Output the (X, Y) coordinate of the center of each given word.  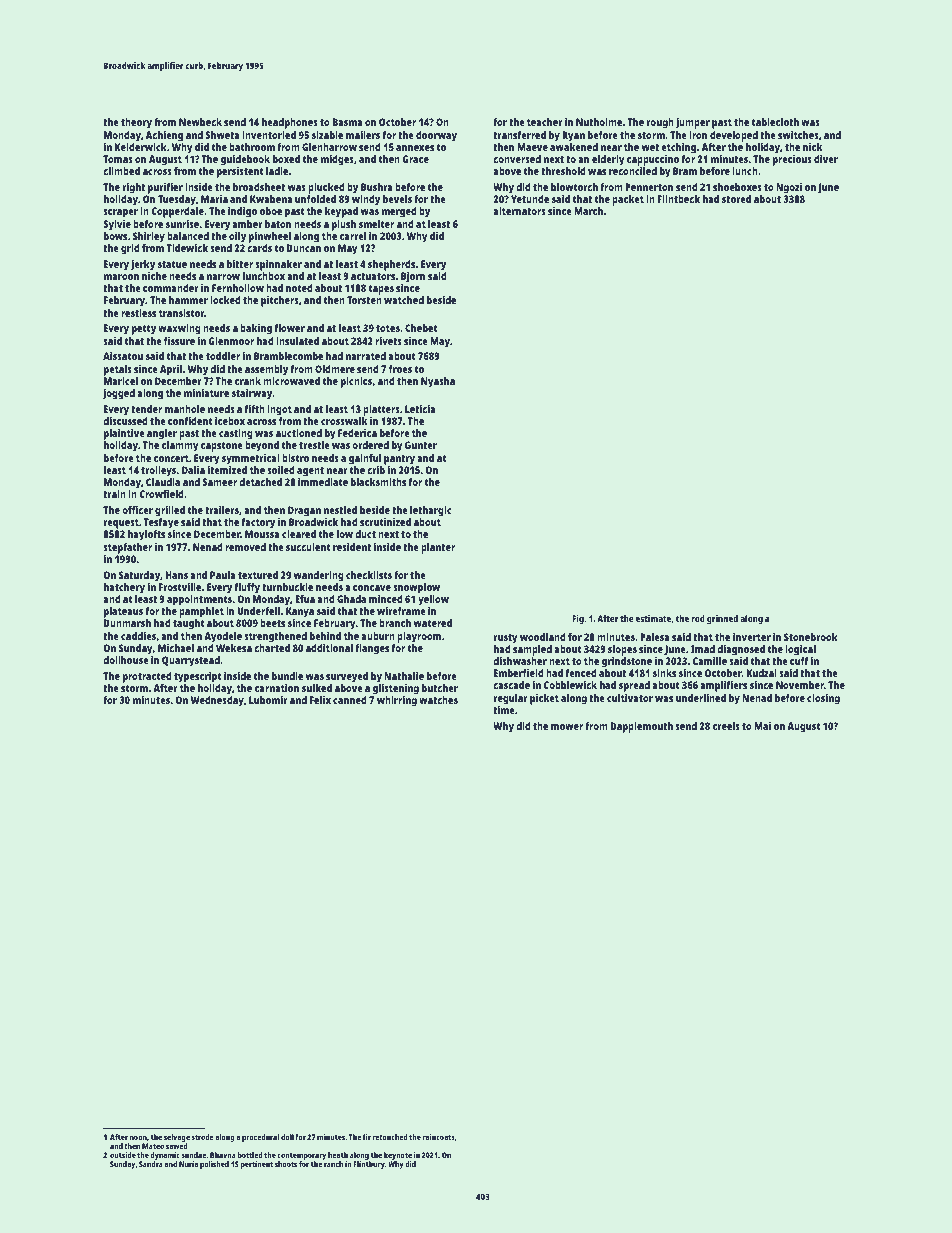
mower (567, 727)
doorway (436, 136)
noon (138, 1137)
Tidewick (187, 248)
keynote (398, 1156)
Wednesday (217, 701)
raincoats (439, 1137)
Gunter (421, 445)
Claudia (163, 482)
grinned (722, 619)
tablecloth (775, 122)
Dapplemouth (641, 727)
